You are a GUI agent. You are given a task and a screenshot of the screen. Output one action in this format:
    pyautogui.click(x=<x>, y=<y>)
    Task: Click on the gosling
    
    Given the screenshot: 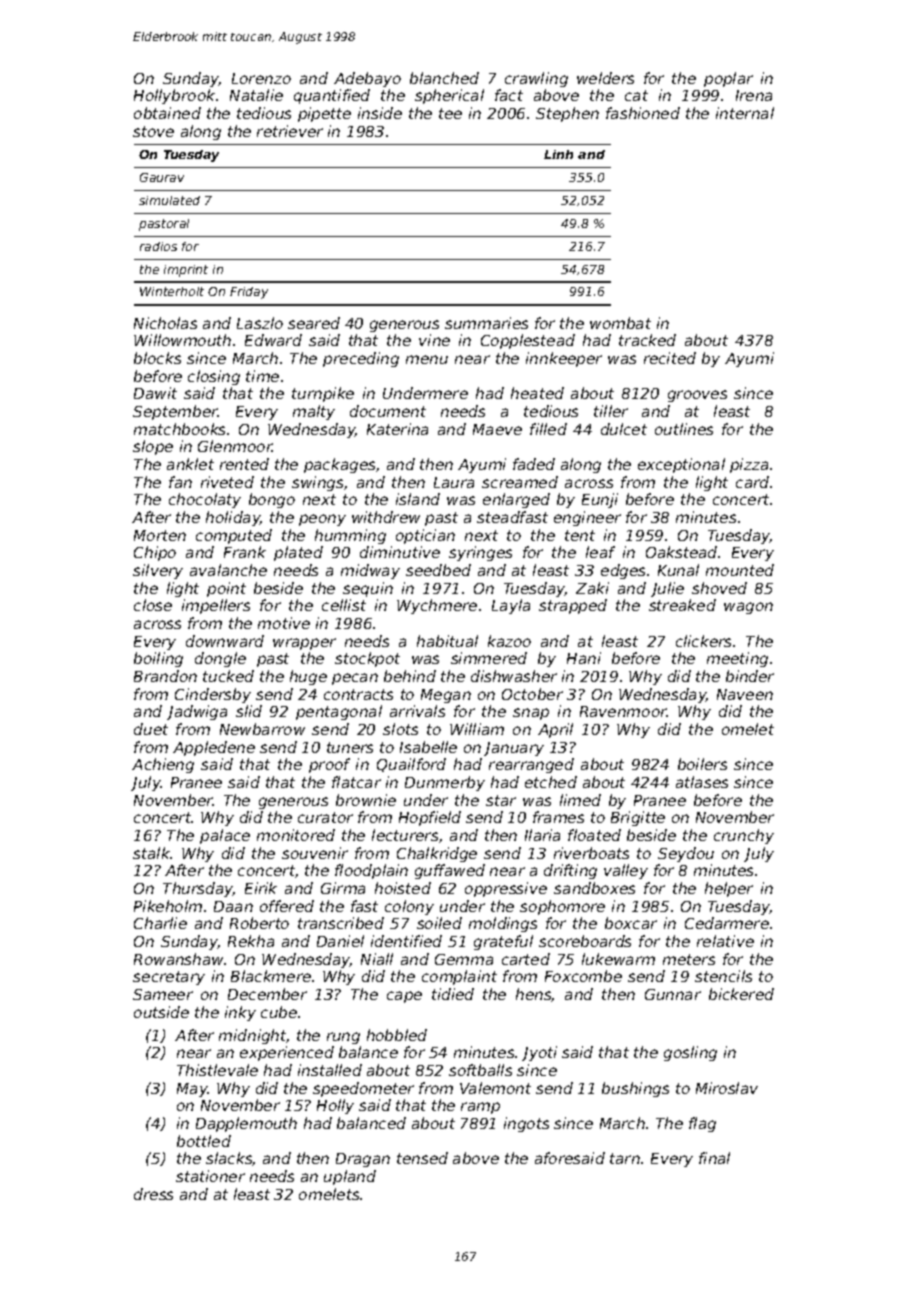 What is the action you would take?
    pyautogui.click(x=690, y=1053)
